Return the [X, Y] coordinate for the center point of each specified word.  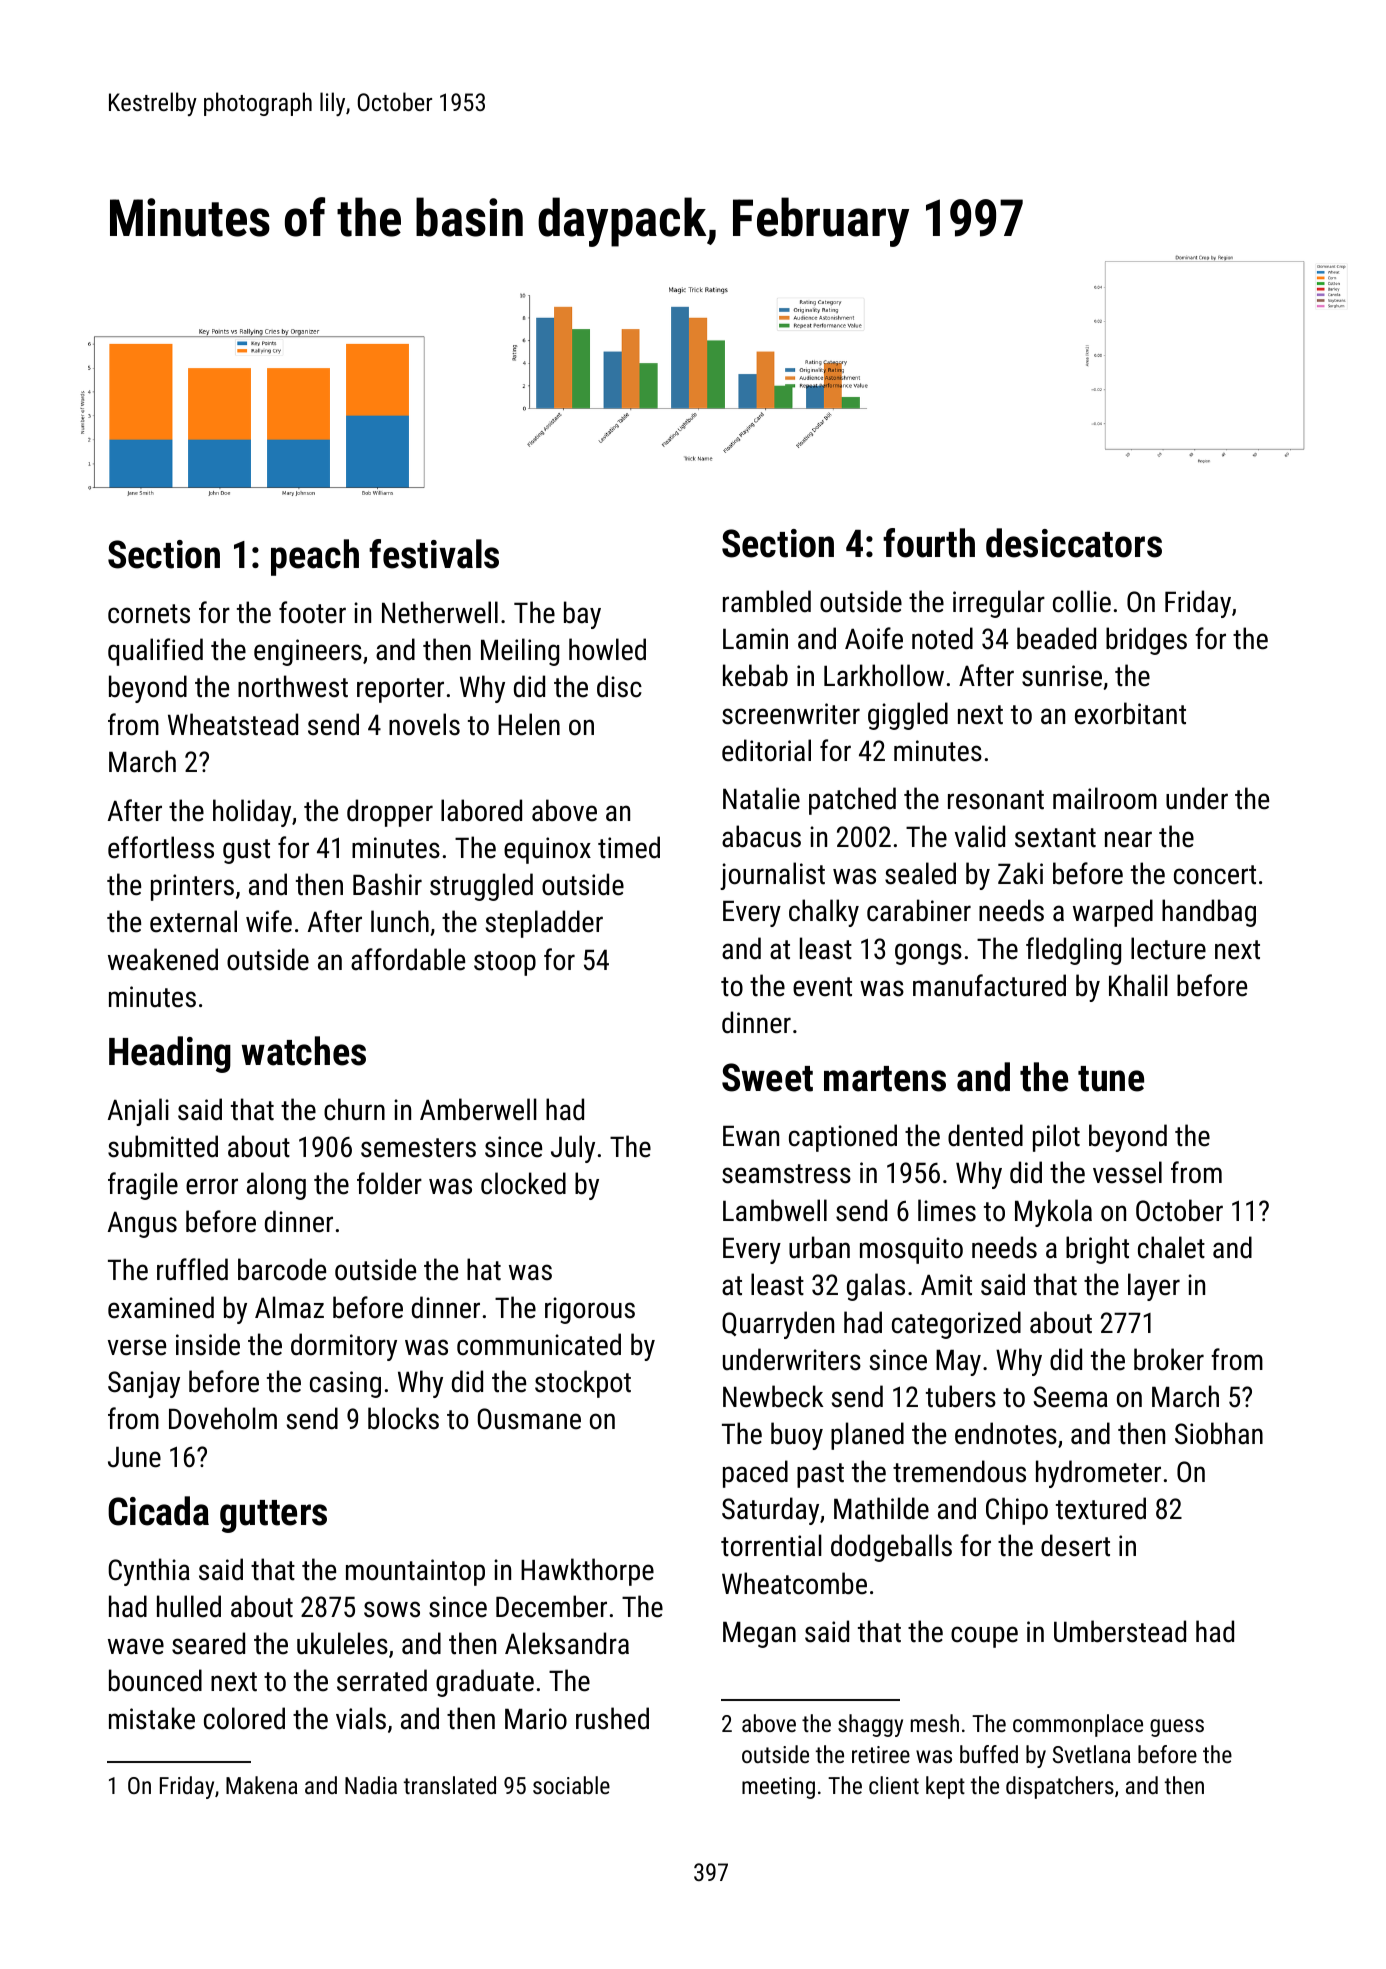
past [820, 1475]
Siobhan [1219, 1433]
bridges [1146, 641]
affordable [408, 959]
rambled [767, 601]
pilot [1056, 1138]
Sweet [767, 1077]
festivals [434, 554]
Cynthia [149, 1572]
